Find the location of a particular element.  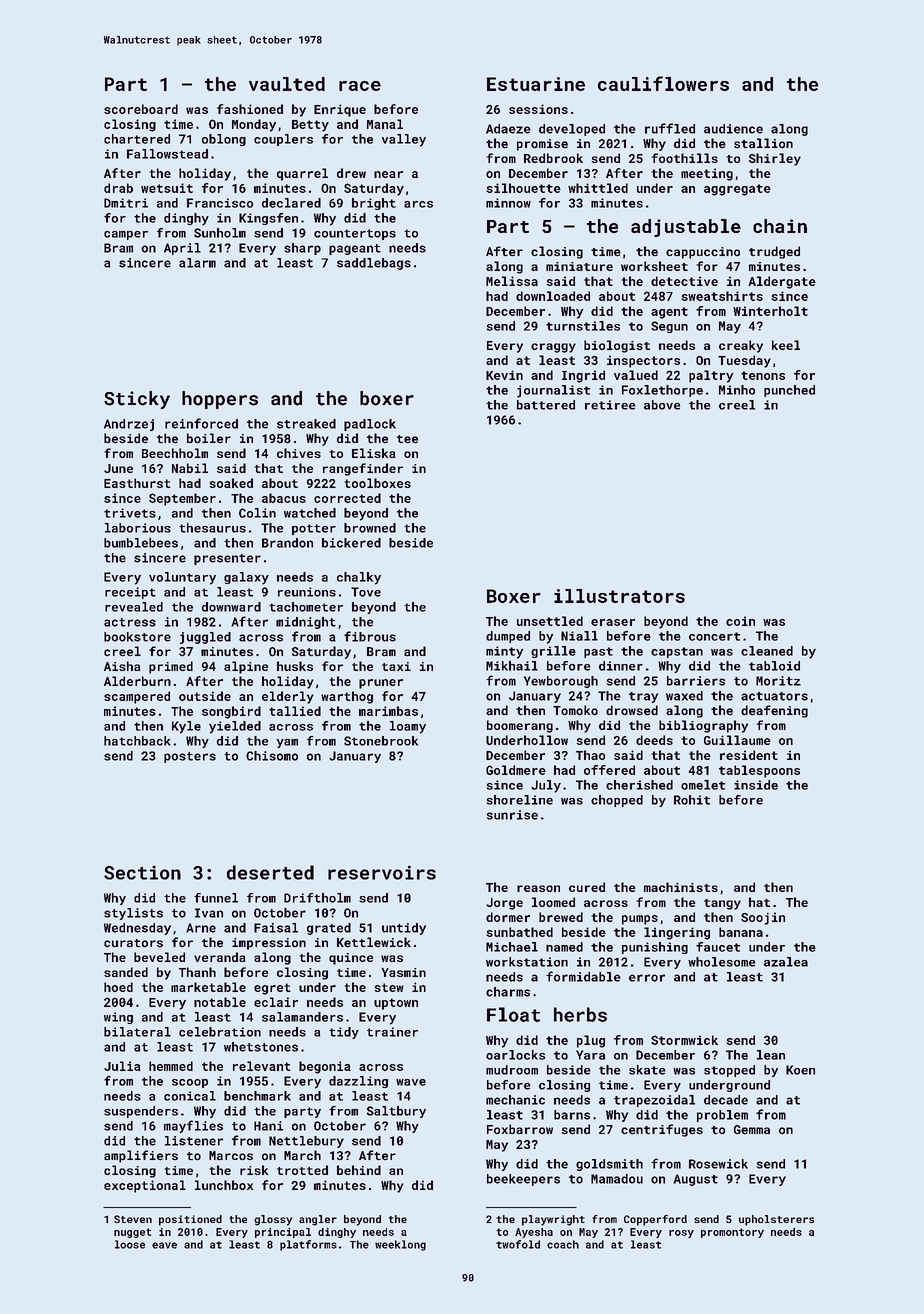

benchmark is located at coordinates (257, 1096).
